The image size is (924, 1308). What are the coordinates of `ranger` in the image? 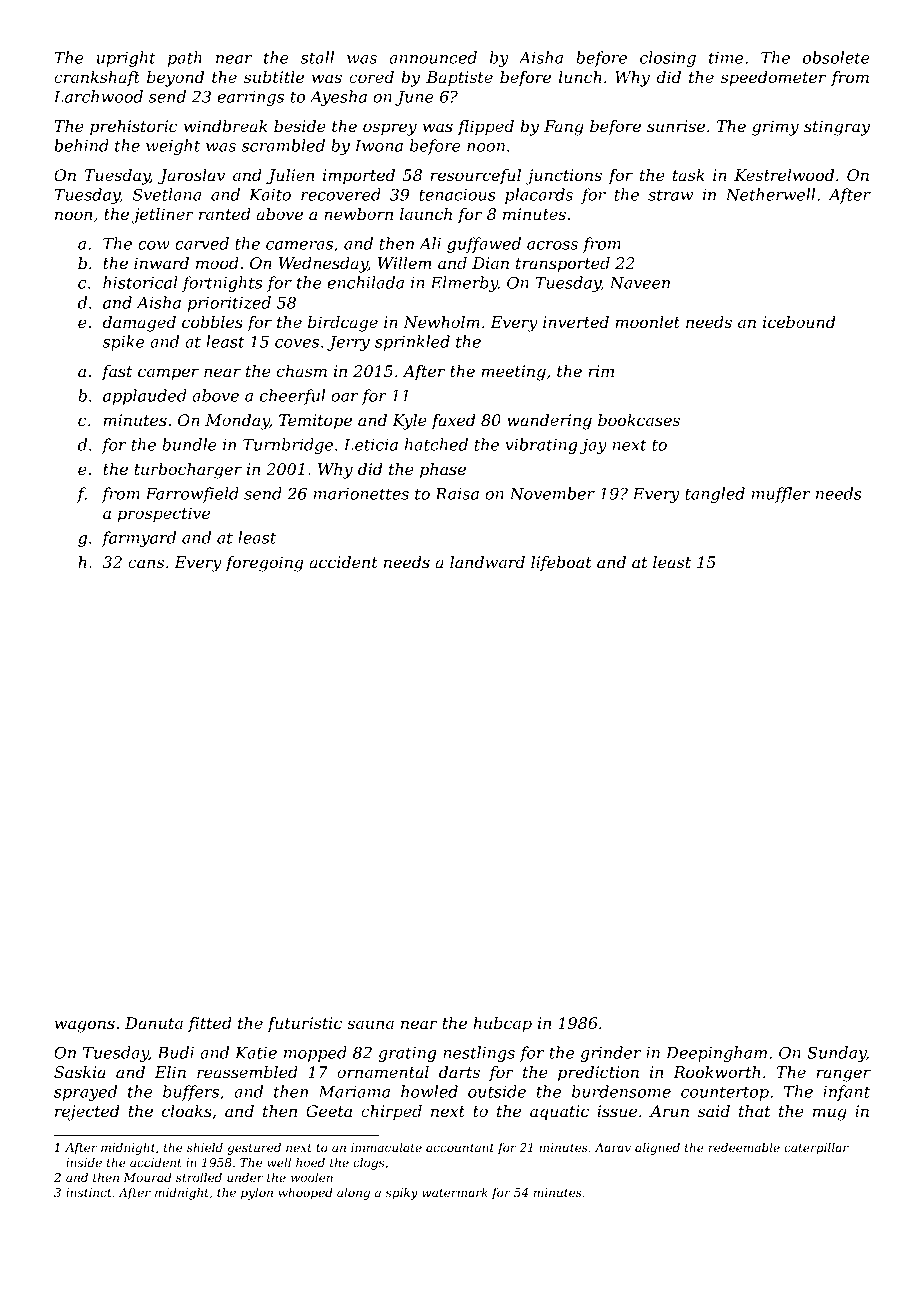 It's located at (843, 1075).
